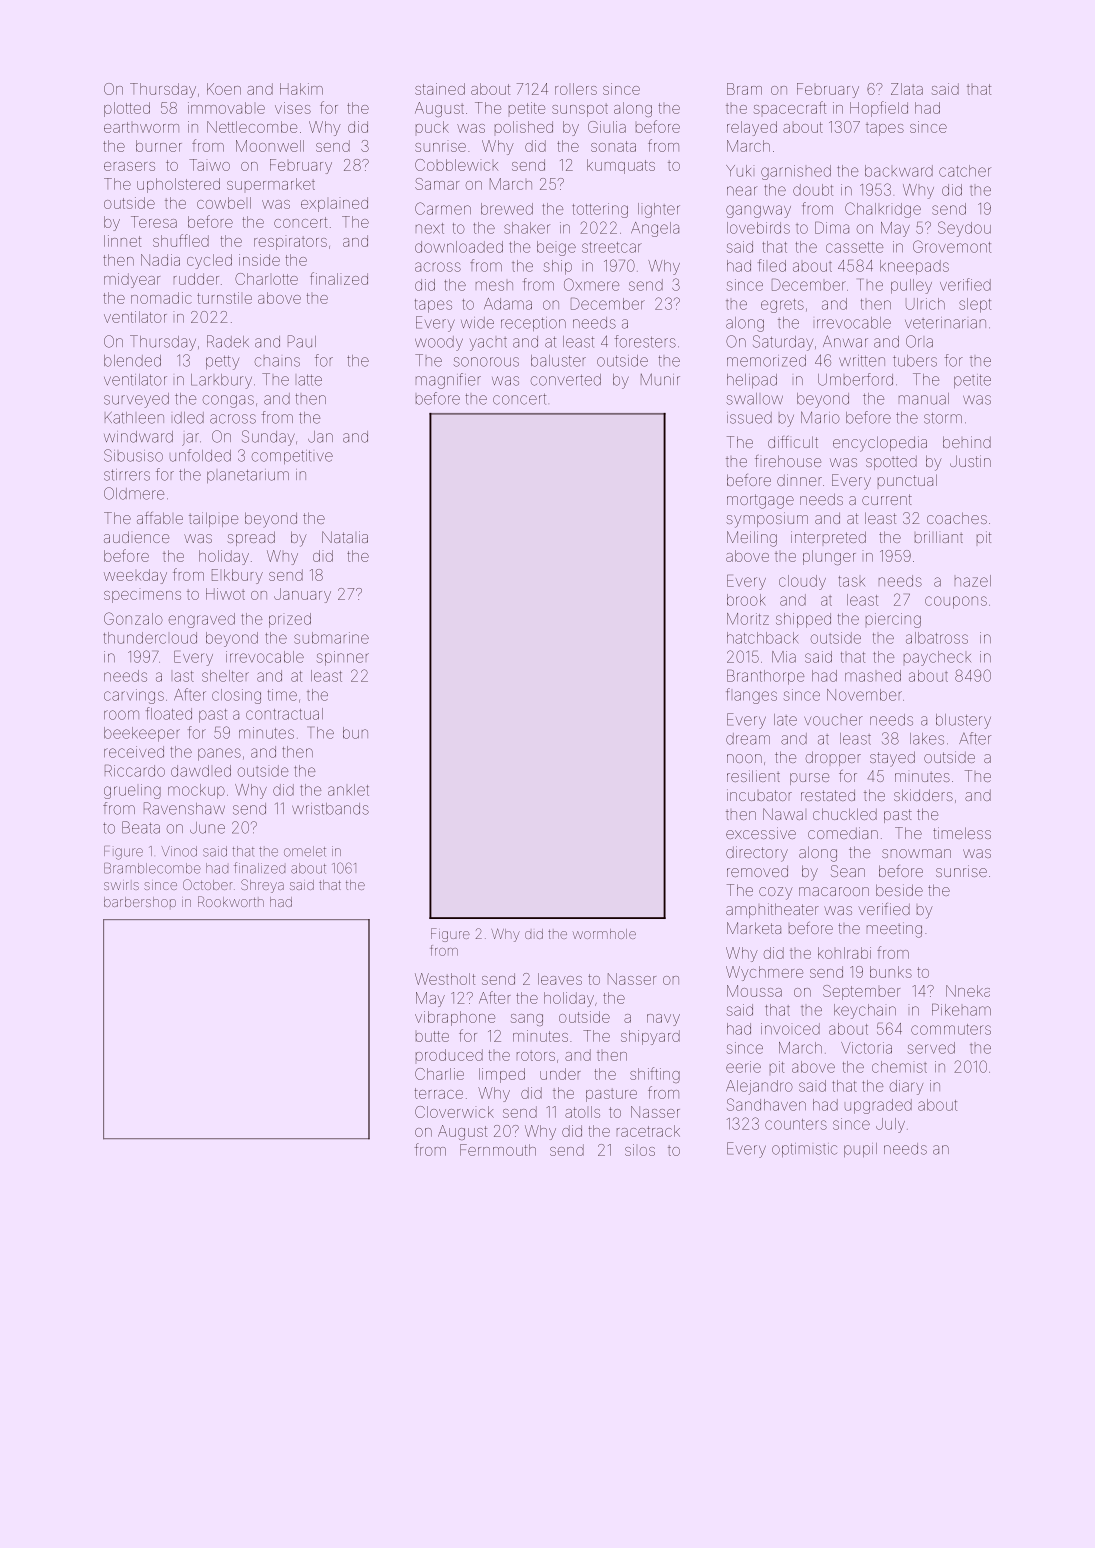 Image resolution: width=1095 pixels, height=1548 pixels. I want to click on Zlata, so click(907, 89).
